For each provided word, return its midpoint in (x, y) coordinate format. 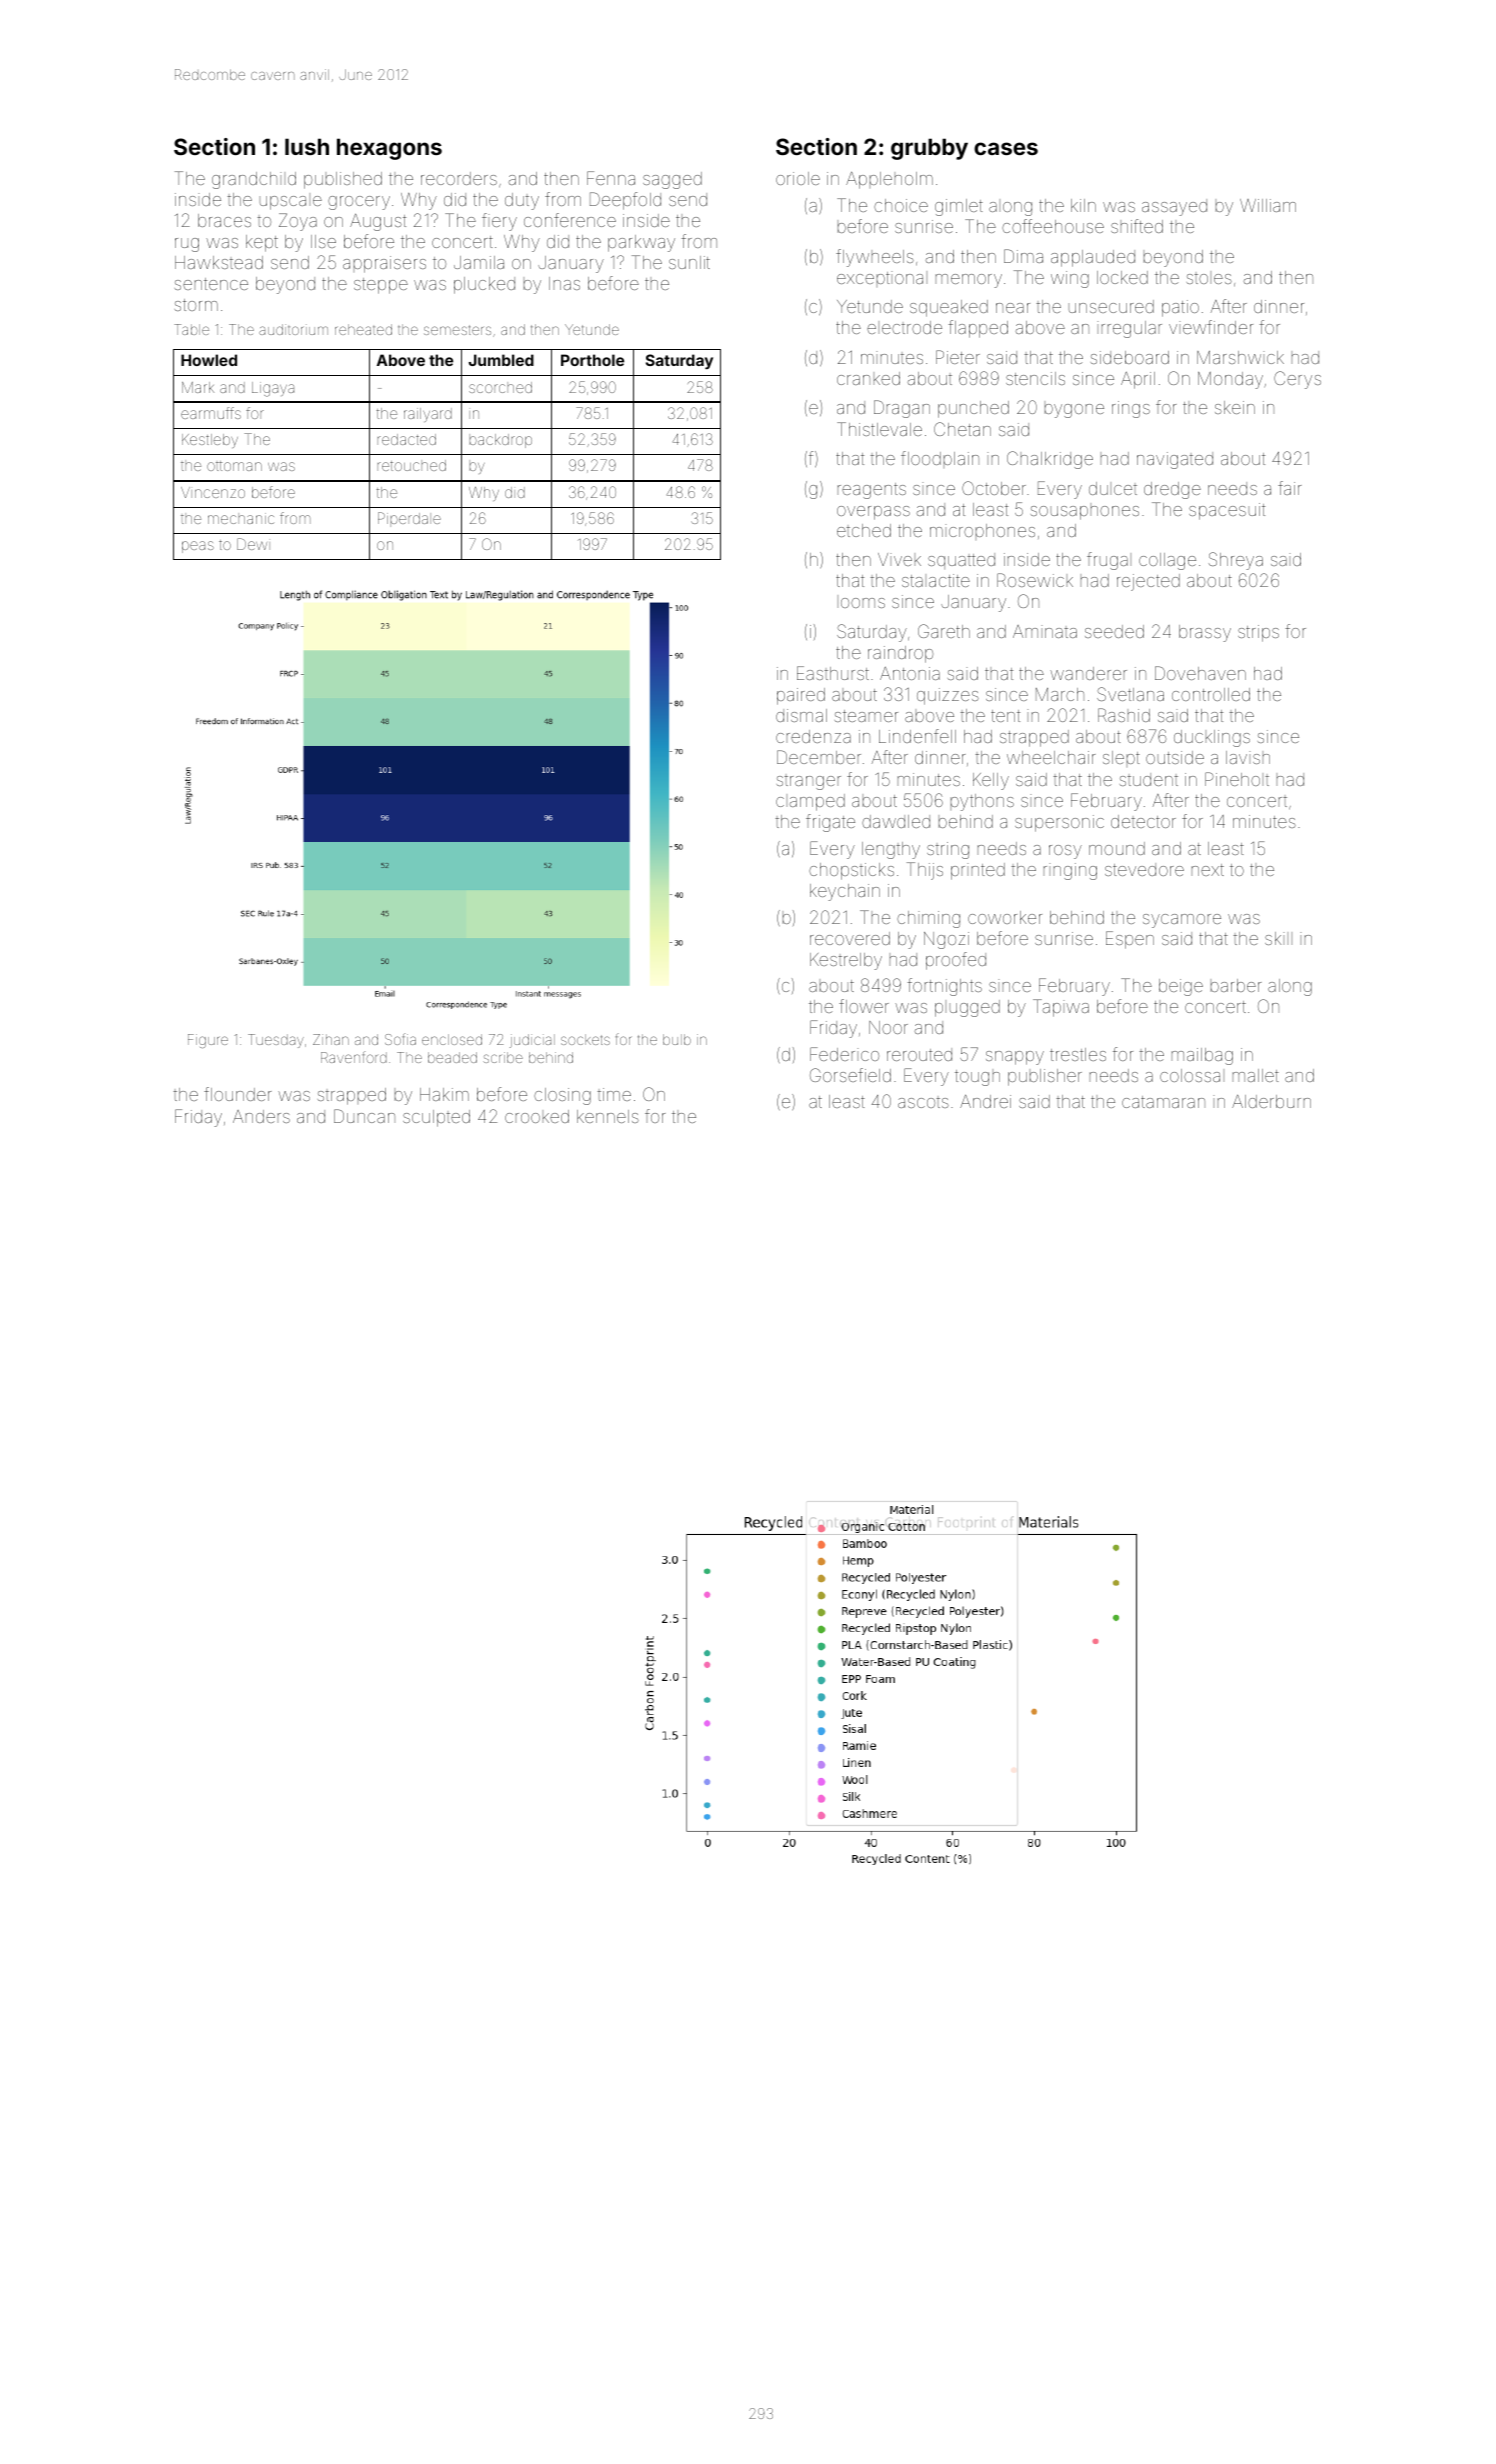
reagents (872, 491)
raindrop (900, 654)
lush (307, 146)
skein (1235, 407)
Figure (208, 1041)
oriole (798, 178)
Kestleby (210, 441)
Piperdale (409, 519)
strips (1258, 633)
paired (801, 696)
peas (198, 547)
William (1268, 205)
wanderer (1088, 673)
